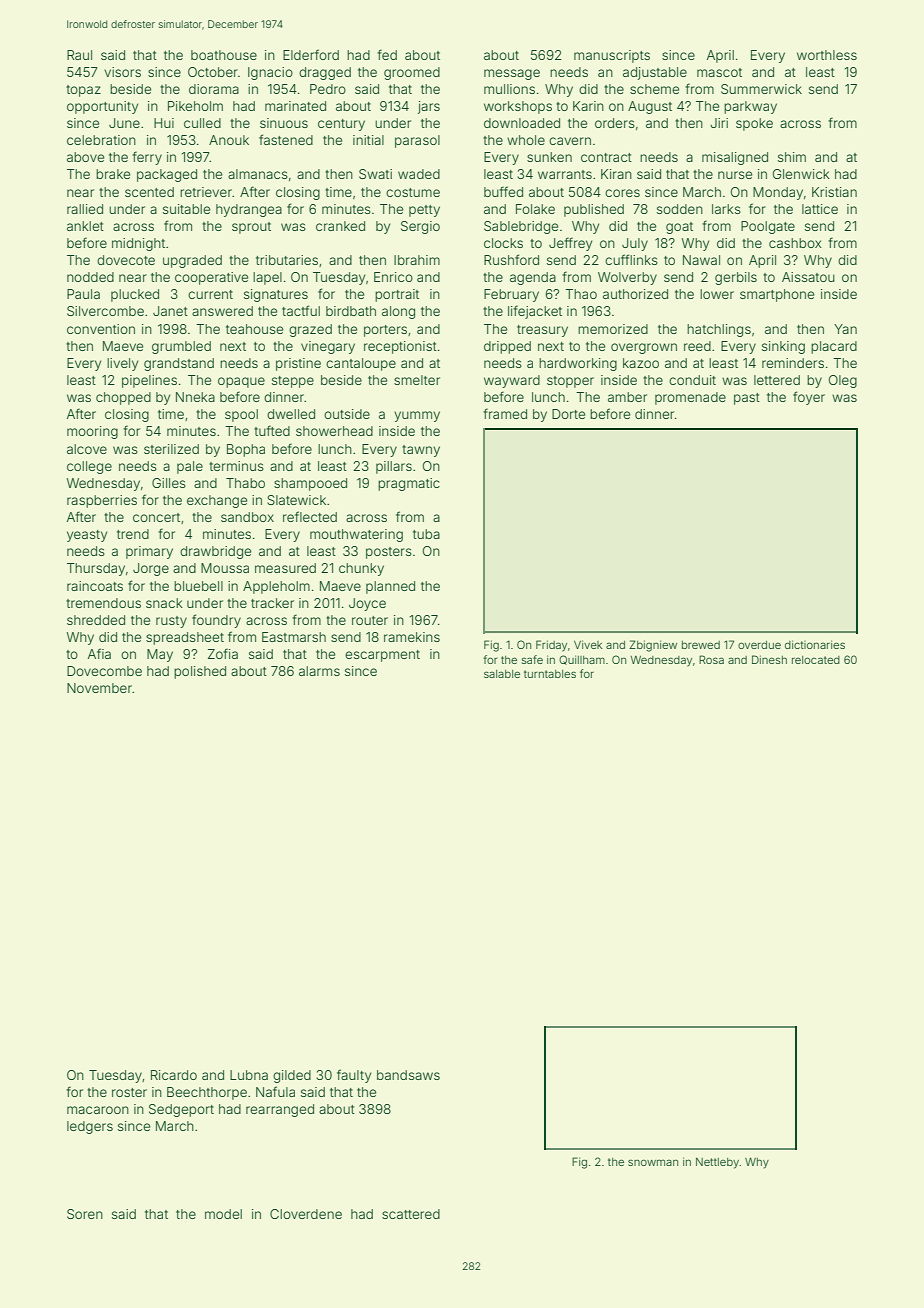 This document has height=1308, width=924. I want to click on salable, so click(502, 674).
